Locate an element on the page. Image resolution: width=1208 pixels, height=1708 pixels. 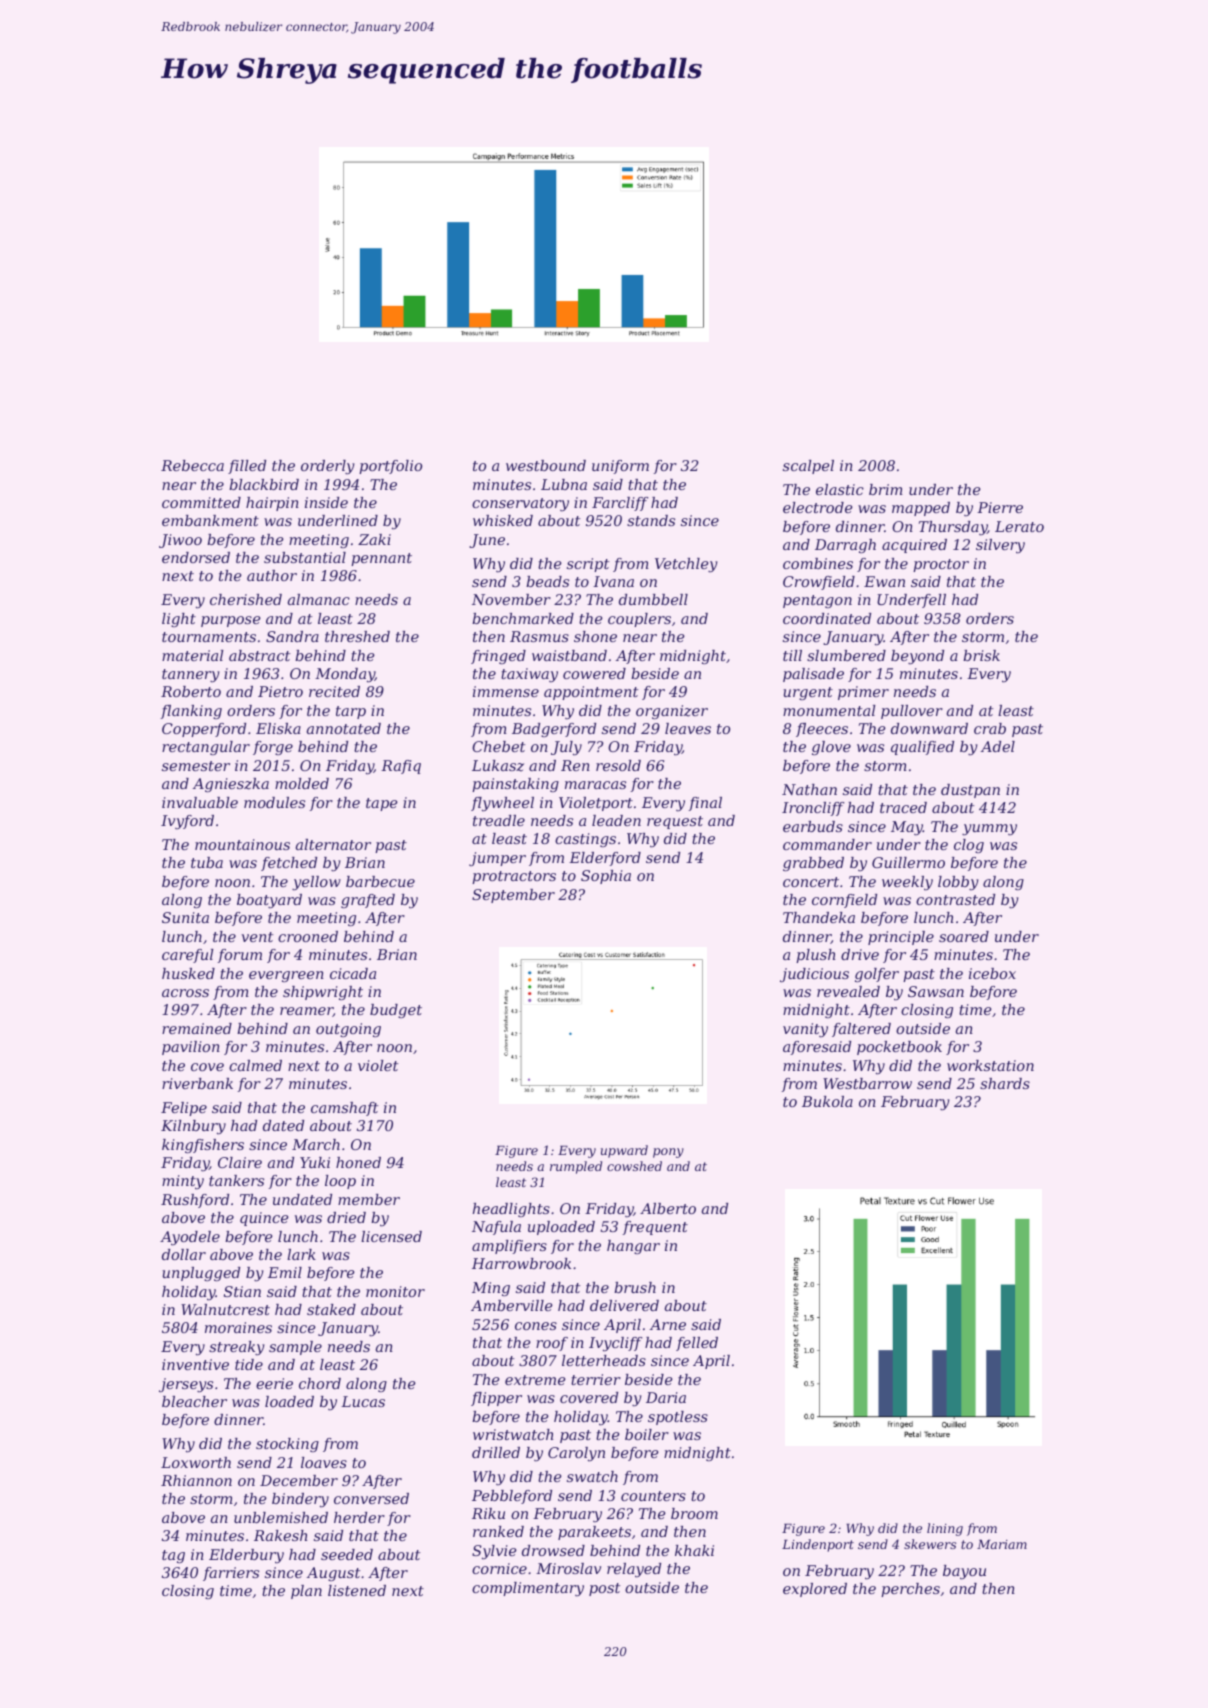
perches is located at coordinates (910, 1590).
